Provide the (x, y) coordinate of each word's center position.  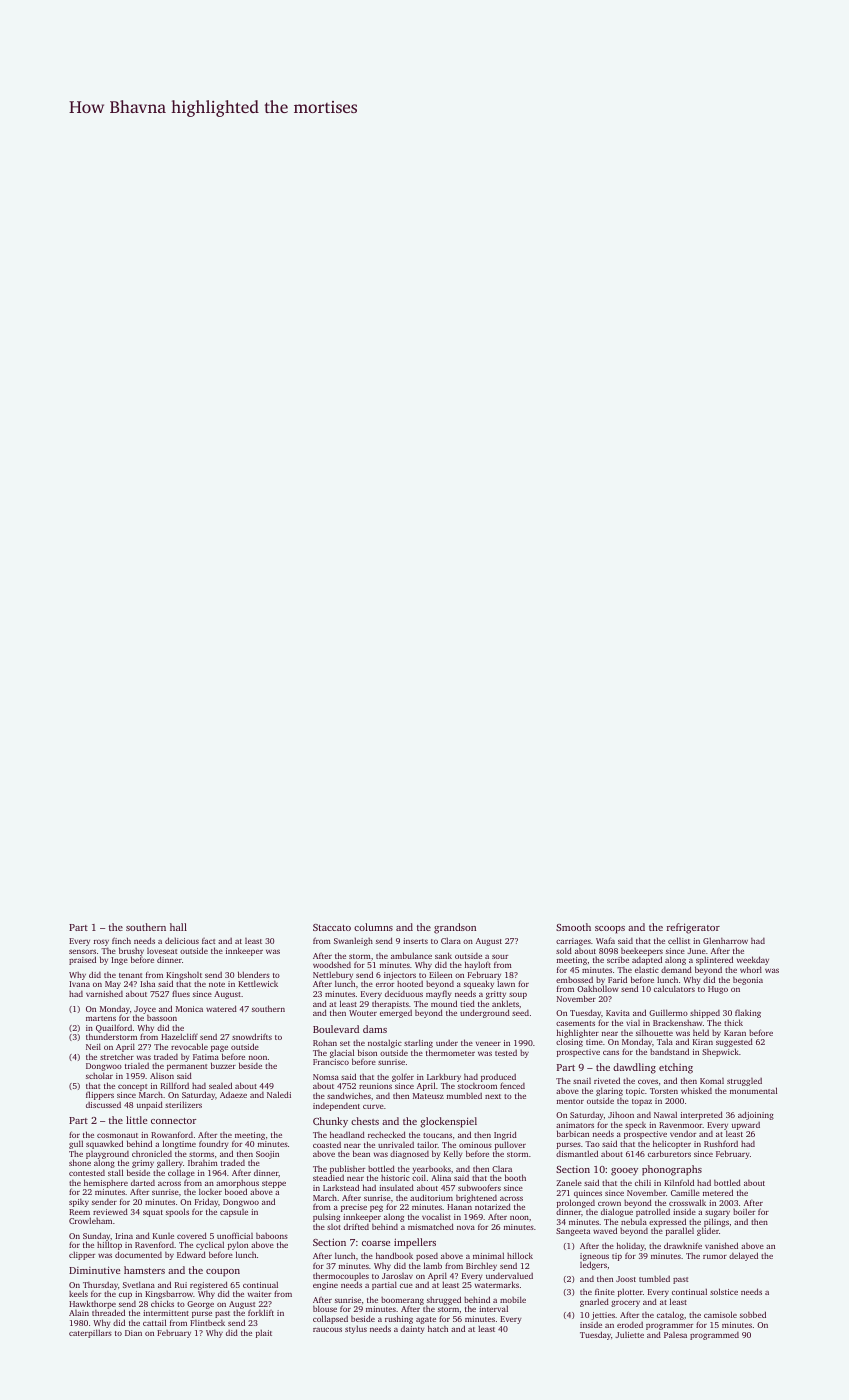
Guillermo (668, 1012)
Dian (133, 1333)
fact (208, 941)
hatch (438, 1328)
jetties (603, 1316)
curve (373, 1107)
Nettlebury (333, 976)
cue (406, 1286)
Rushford (721, 1143)
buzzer (223, 1065)
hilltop (109, 1246)
